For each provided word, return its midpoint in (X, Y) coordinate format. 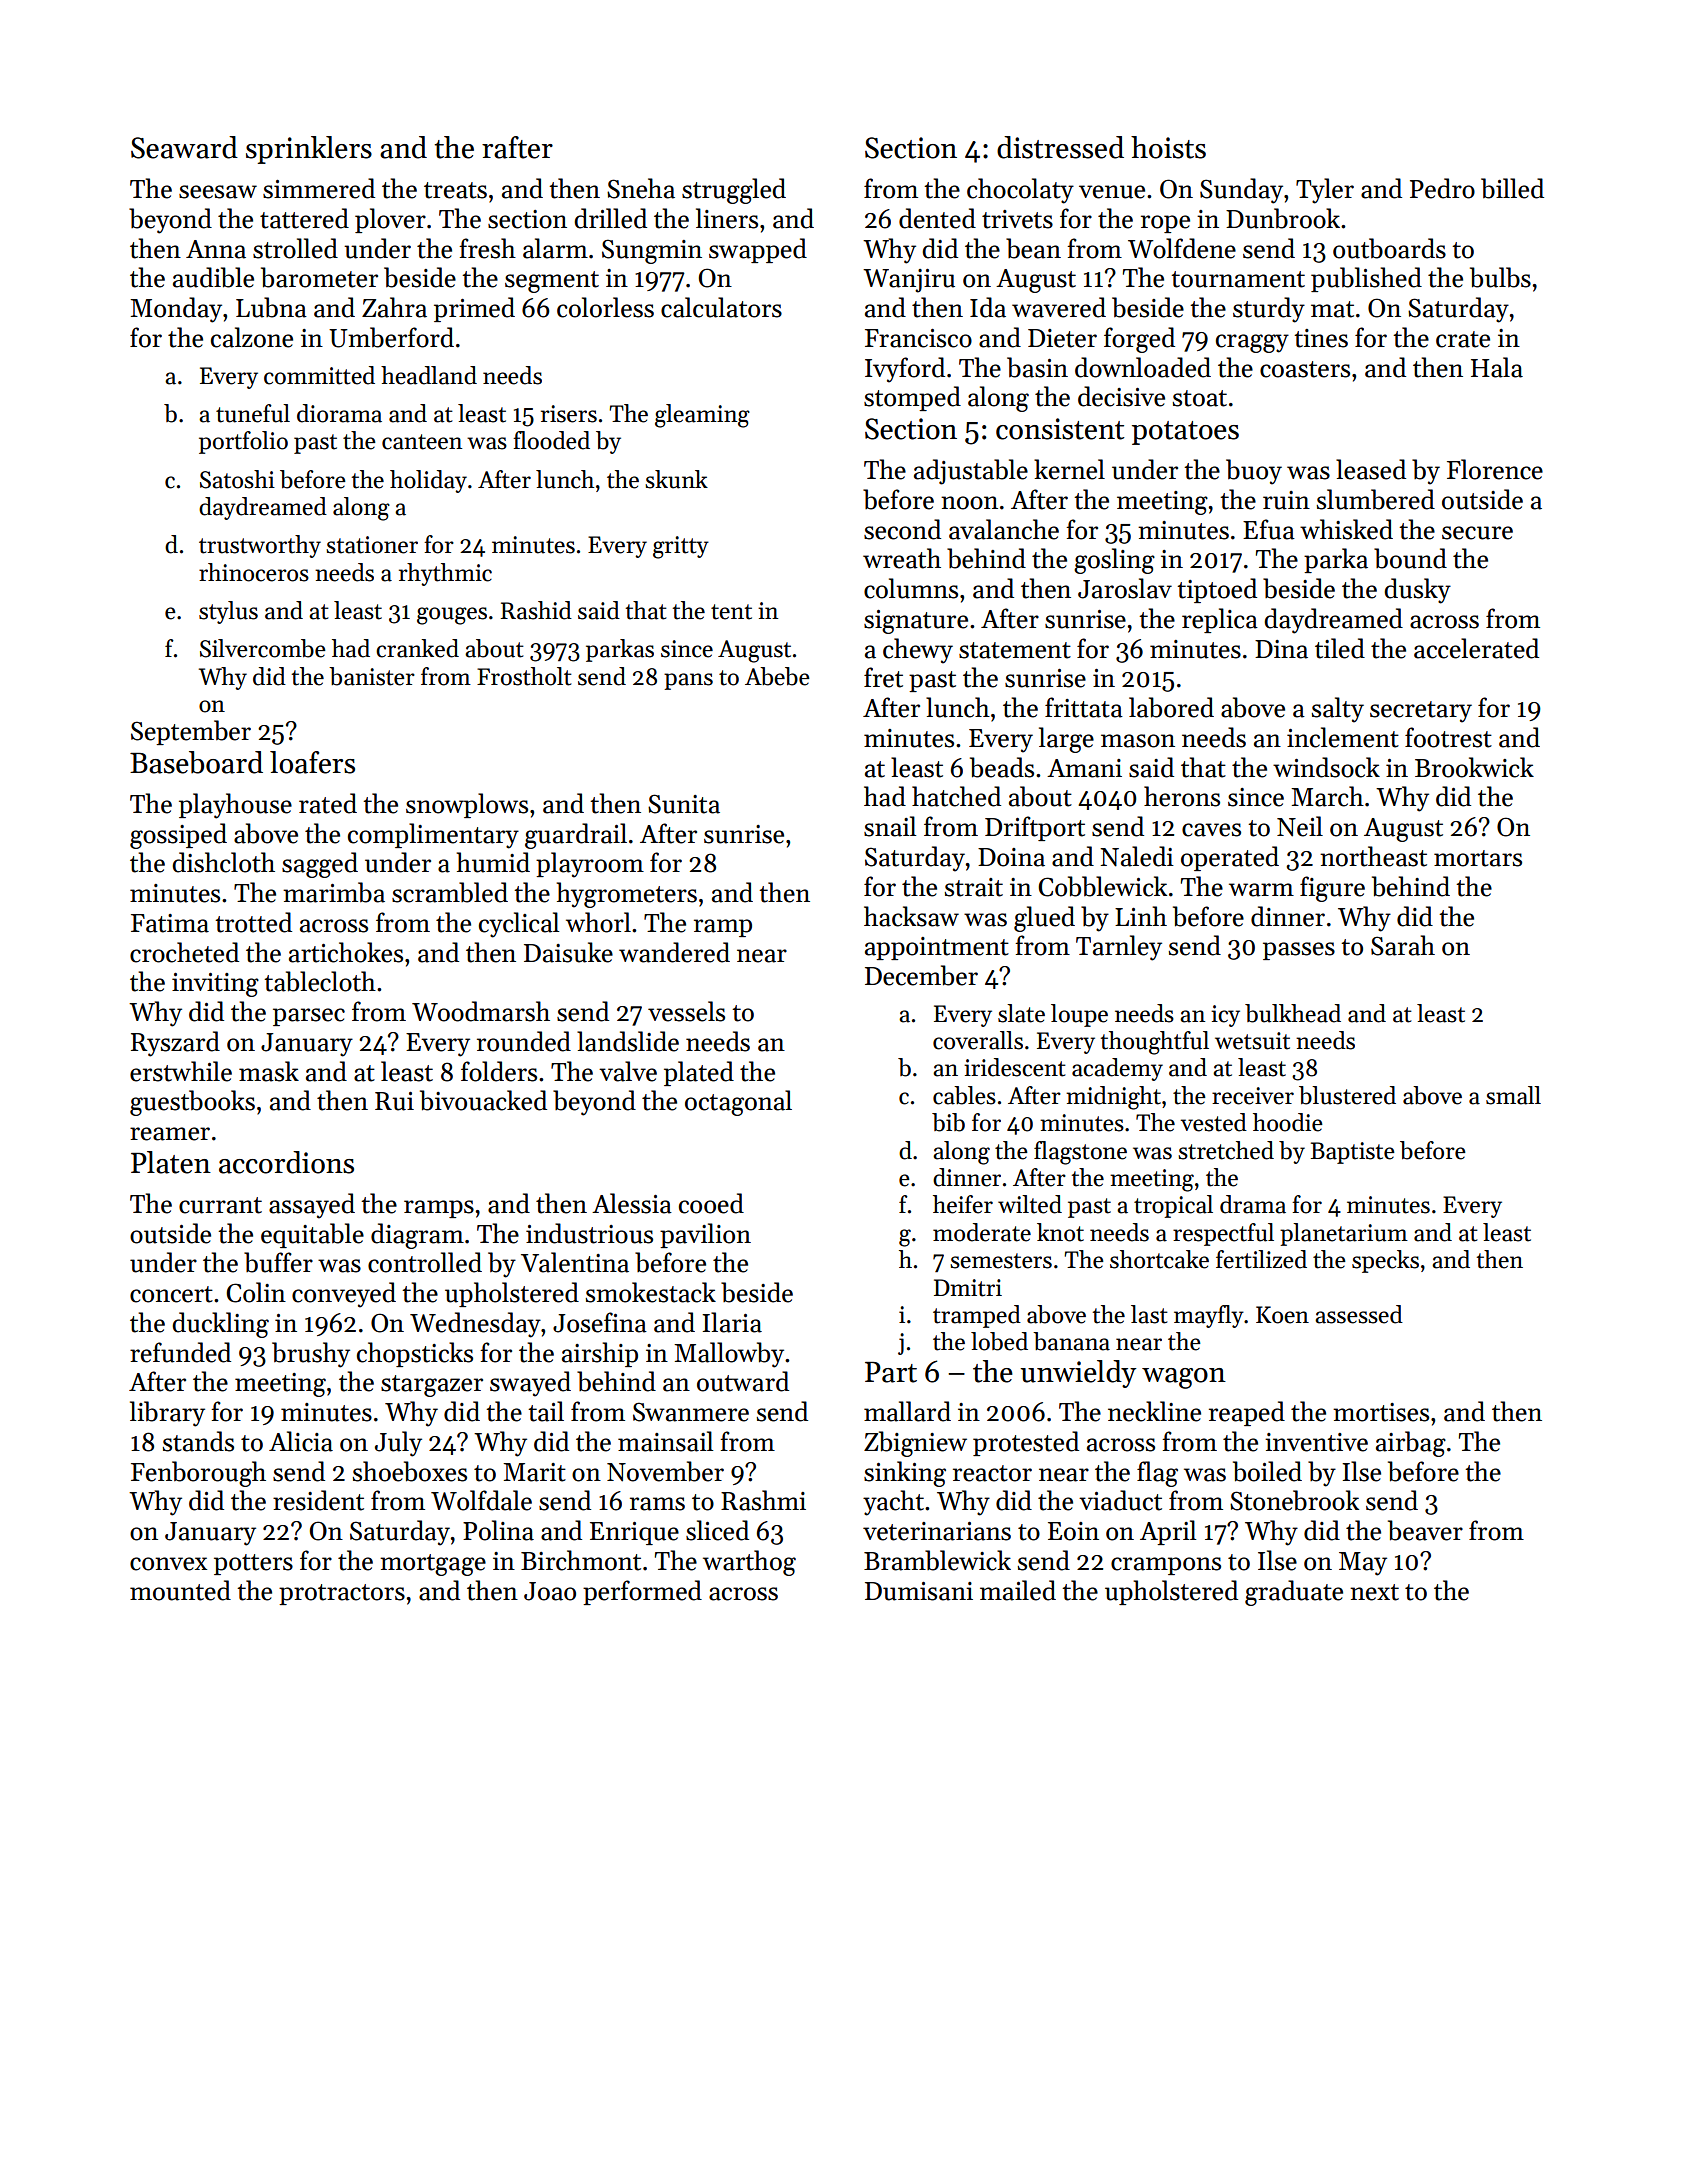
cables (964, 1095)
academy (1117, 1069)
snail (890, 826)
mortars (1478, 858)
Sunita (684, 804)
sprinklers (309, 150)
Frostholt (524, 676)
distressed (1060, 147)
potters (253, 1564)
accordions (286, 1162)
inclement (1343, 737)
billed (1512, 188)
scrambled (450, 892)
